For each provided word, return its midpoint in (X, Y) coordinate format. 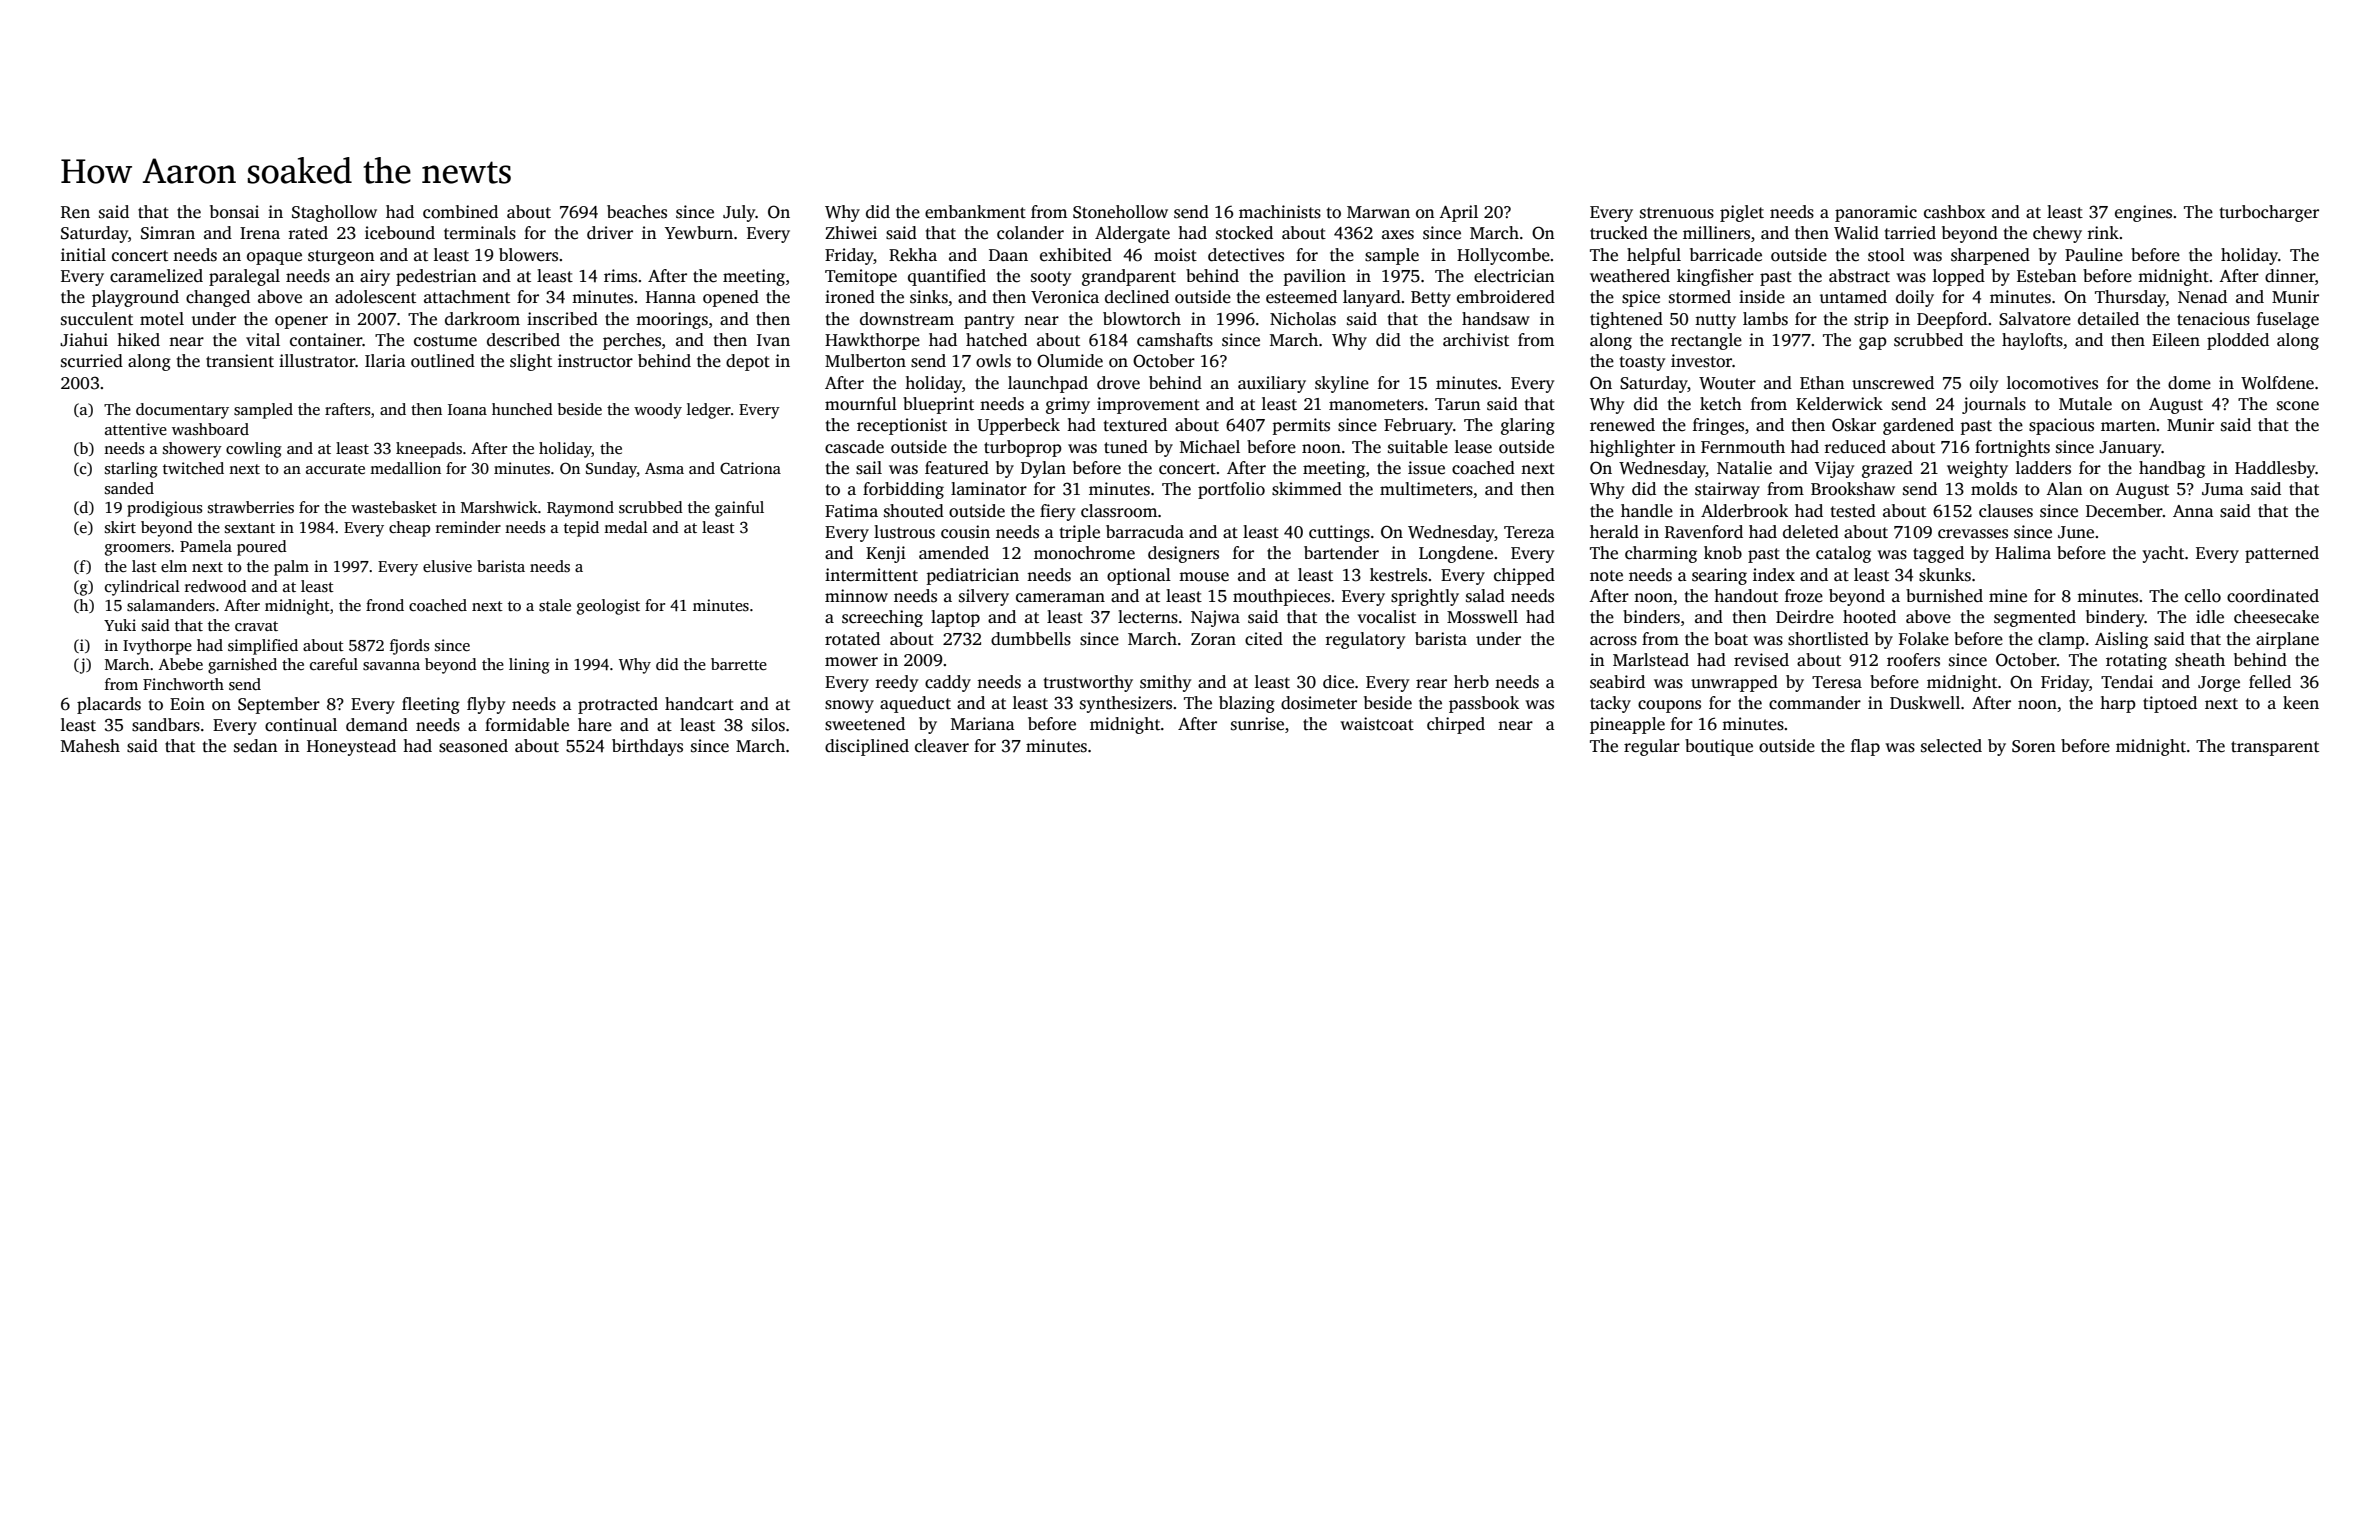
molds (1994, 489)
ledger (709, 411)
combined (460, 212)
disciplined (867, 747)
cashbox (1954, 212)
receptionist (902, 426)
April (1458, 213)
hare (595, 725)
